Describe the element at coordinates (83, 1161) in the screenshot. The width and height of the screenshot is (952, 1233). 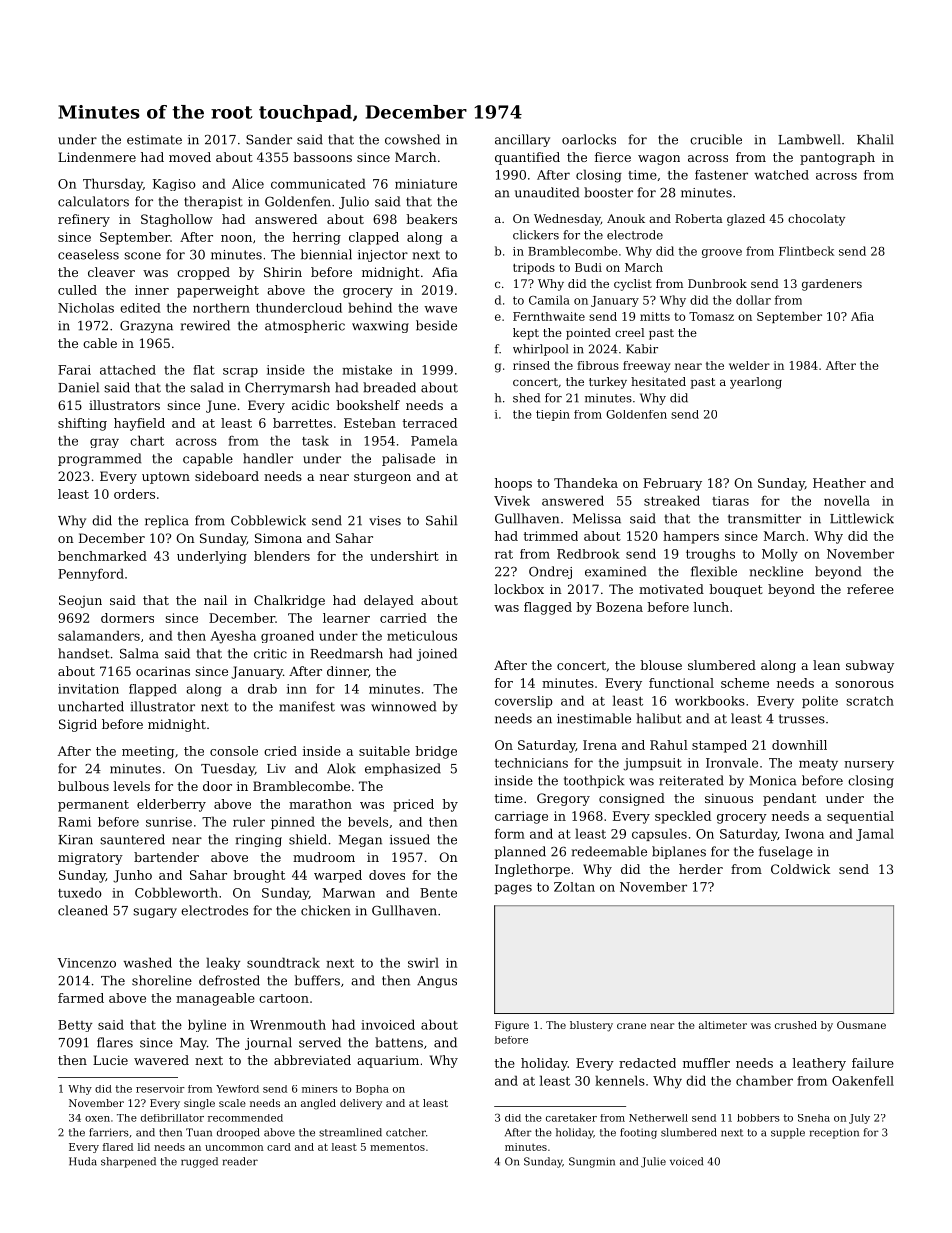
I see `Huda` at that location.
